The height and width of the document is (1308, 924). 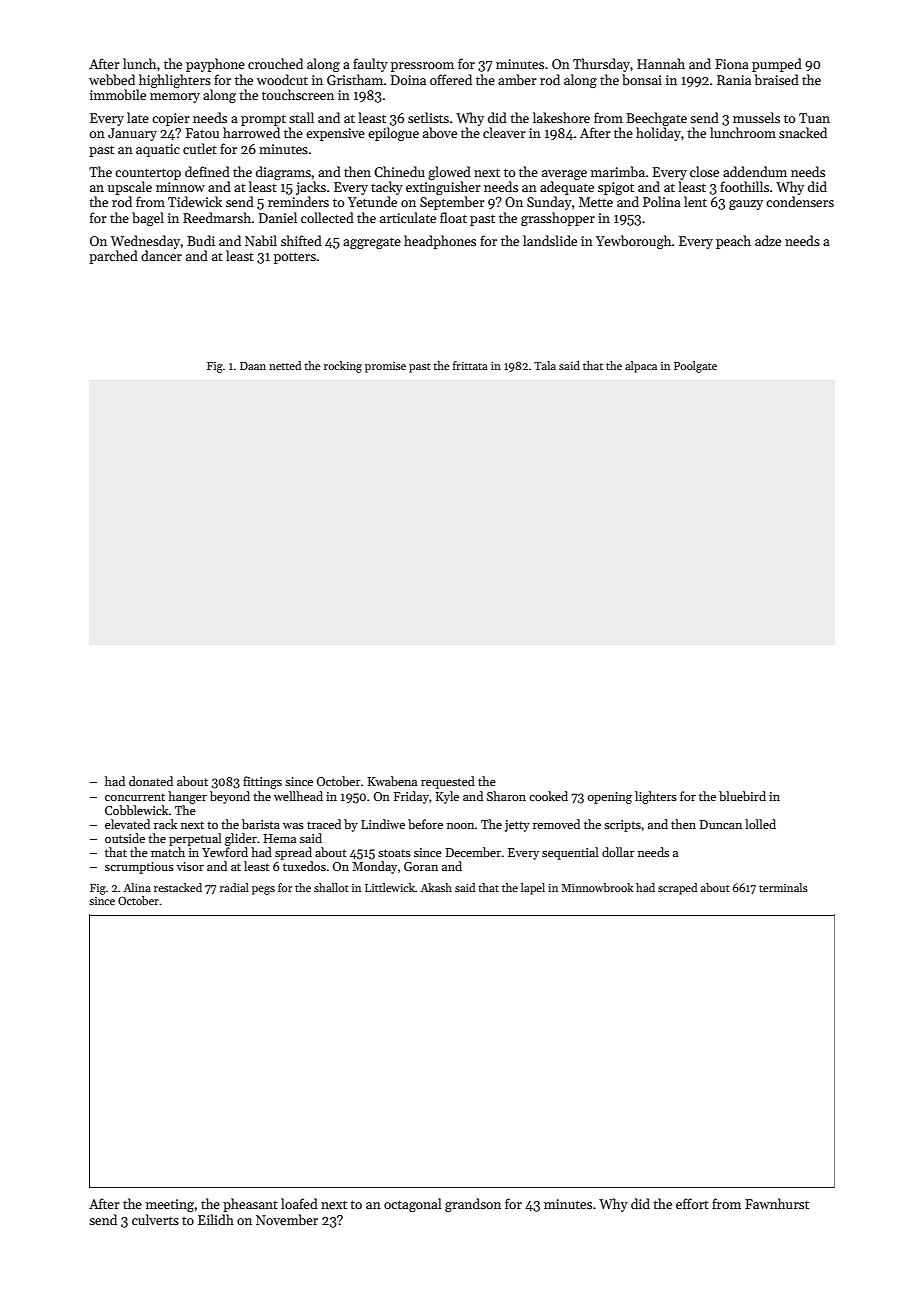 I want to click on lolled, so click(x=760, y=824).
